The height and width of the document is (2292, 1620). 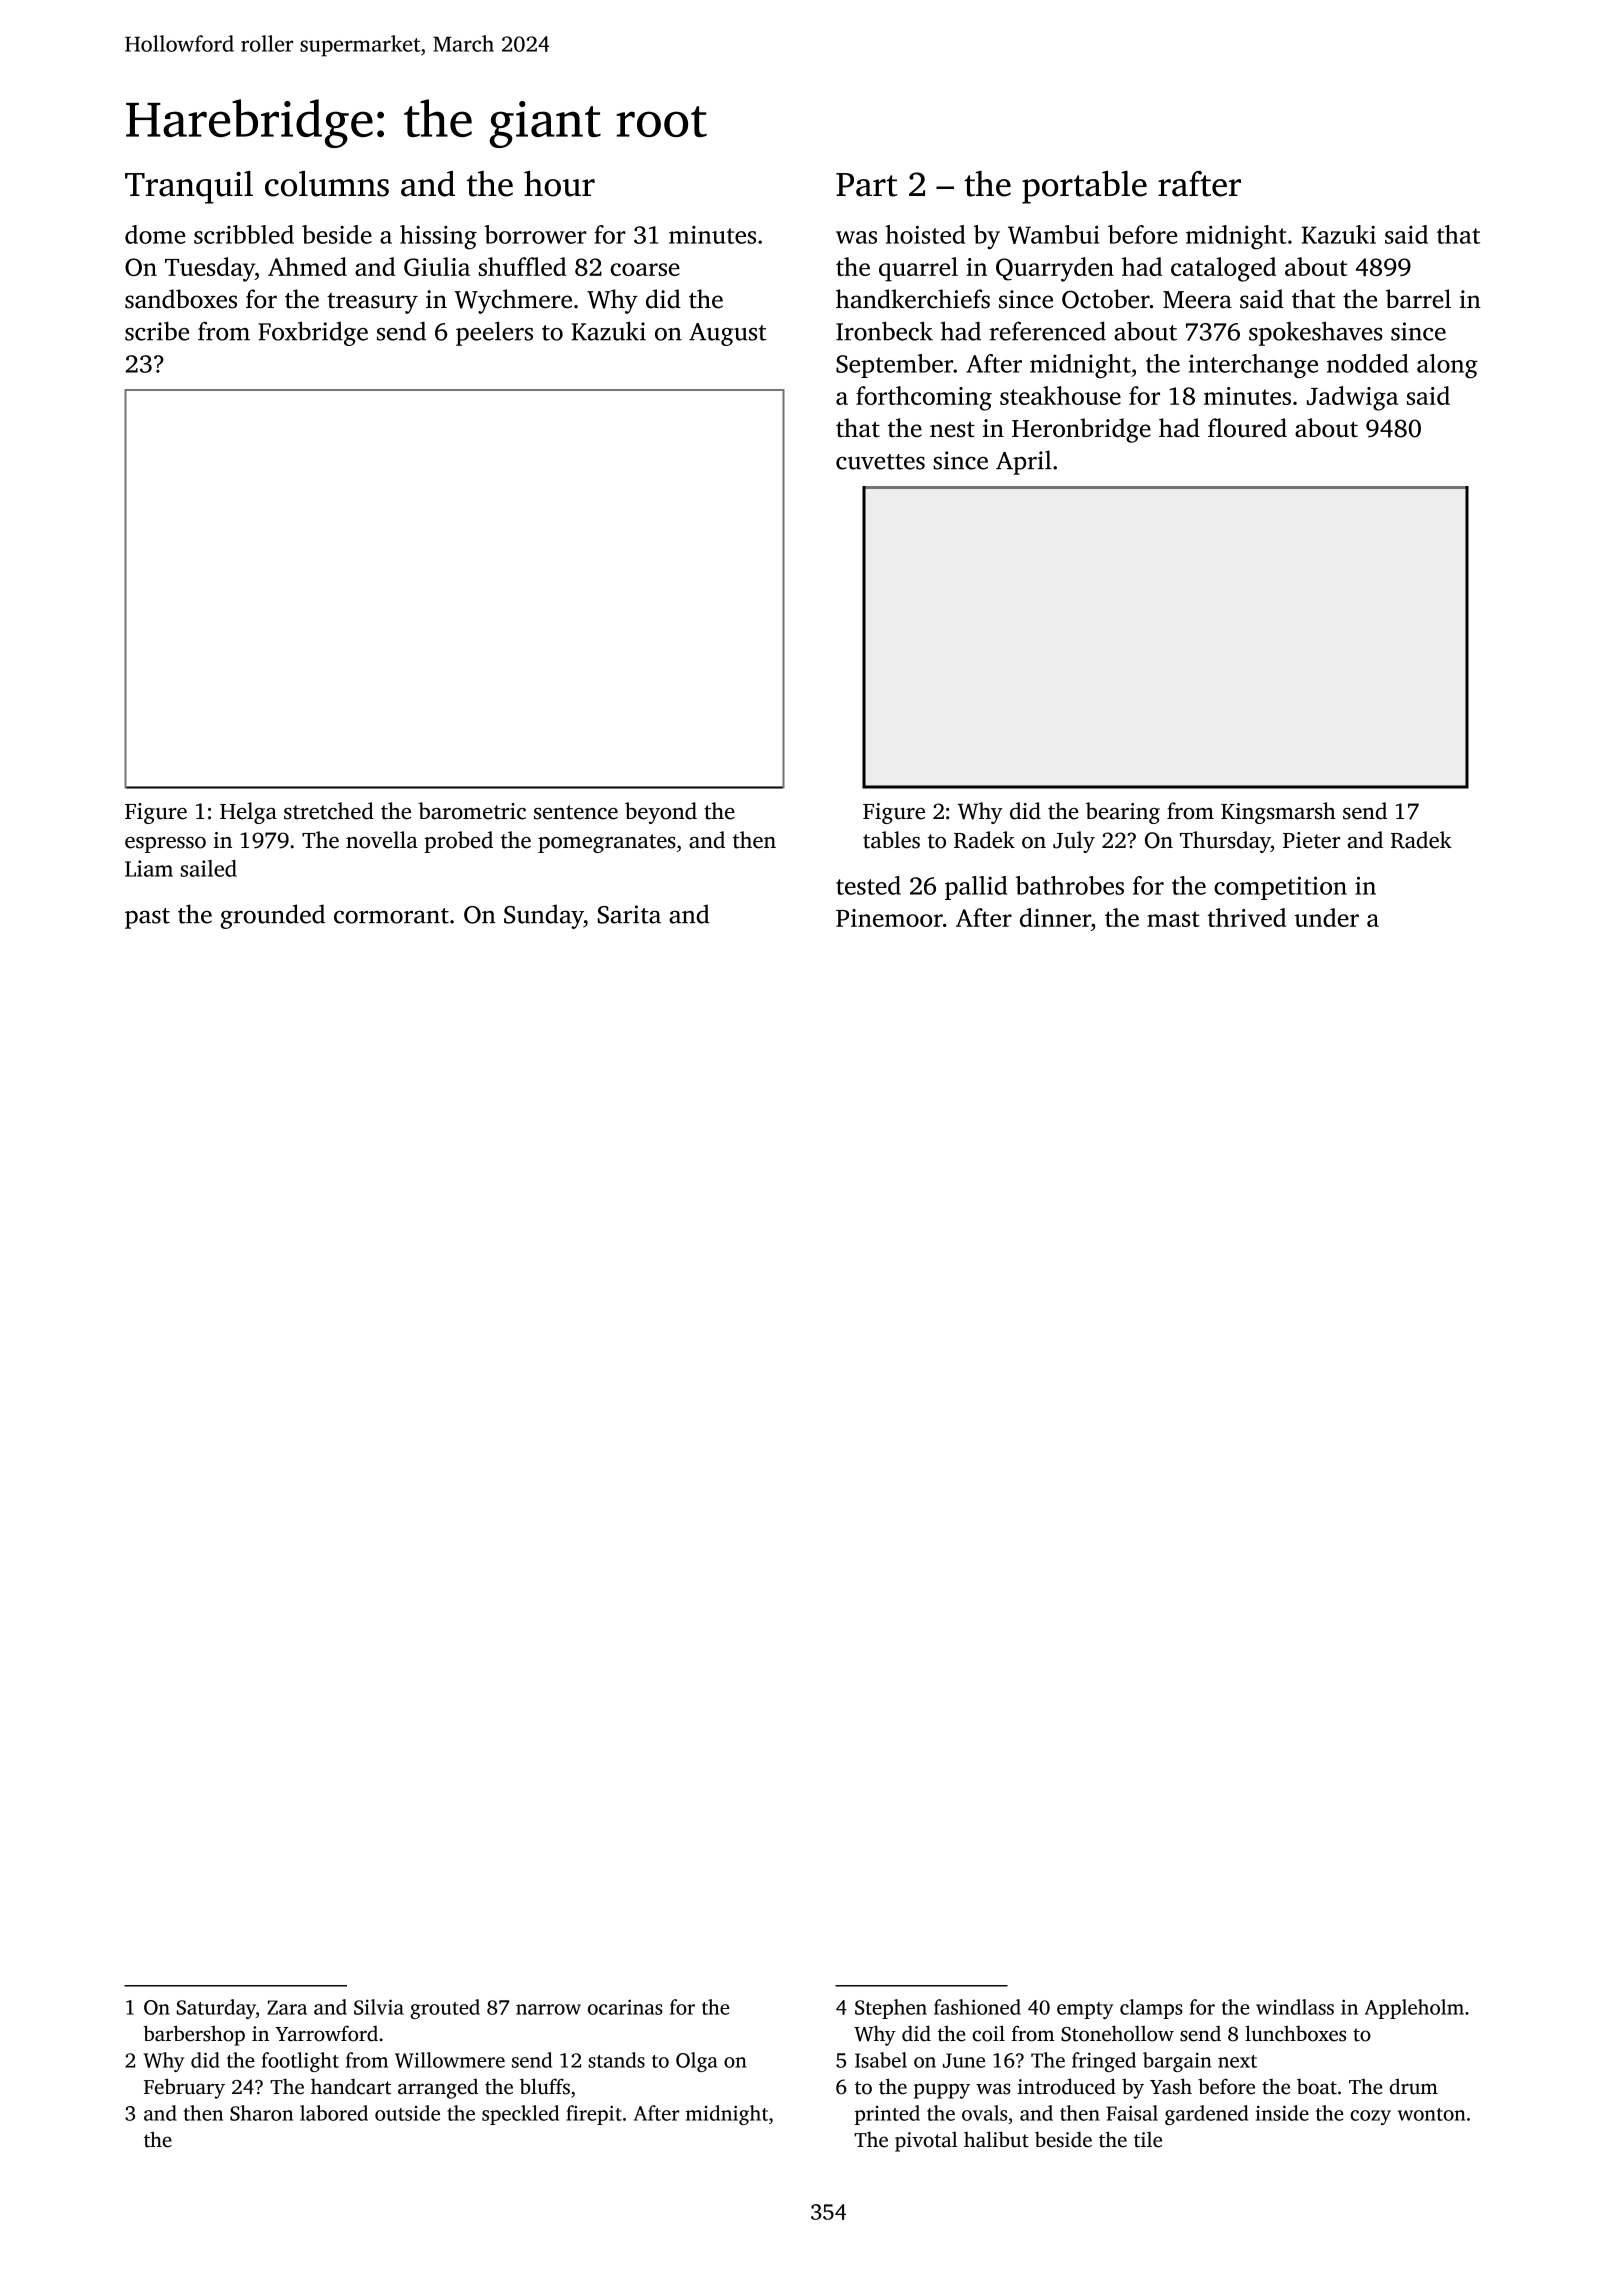 I want to click on mast, so click(x=1173, y=919).
